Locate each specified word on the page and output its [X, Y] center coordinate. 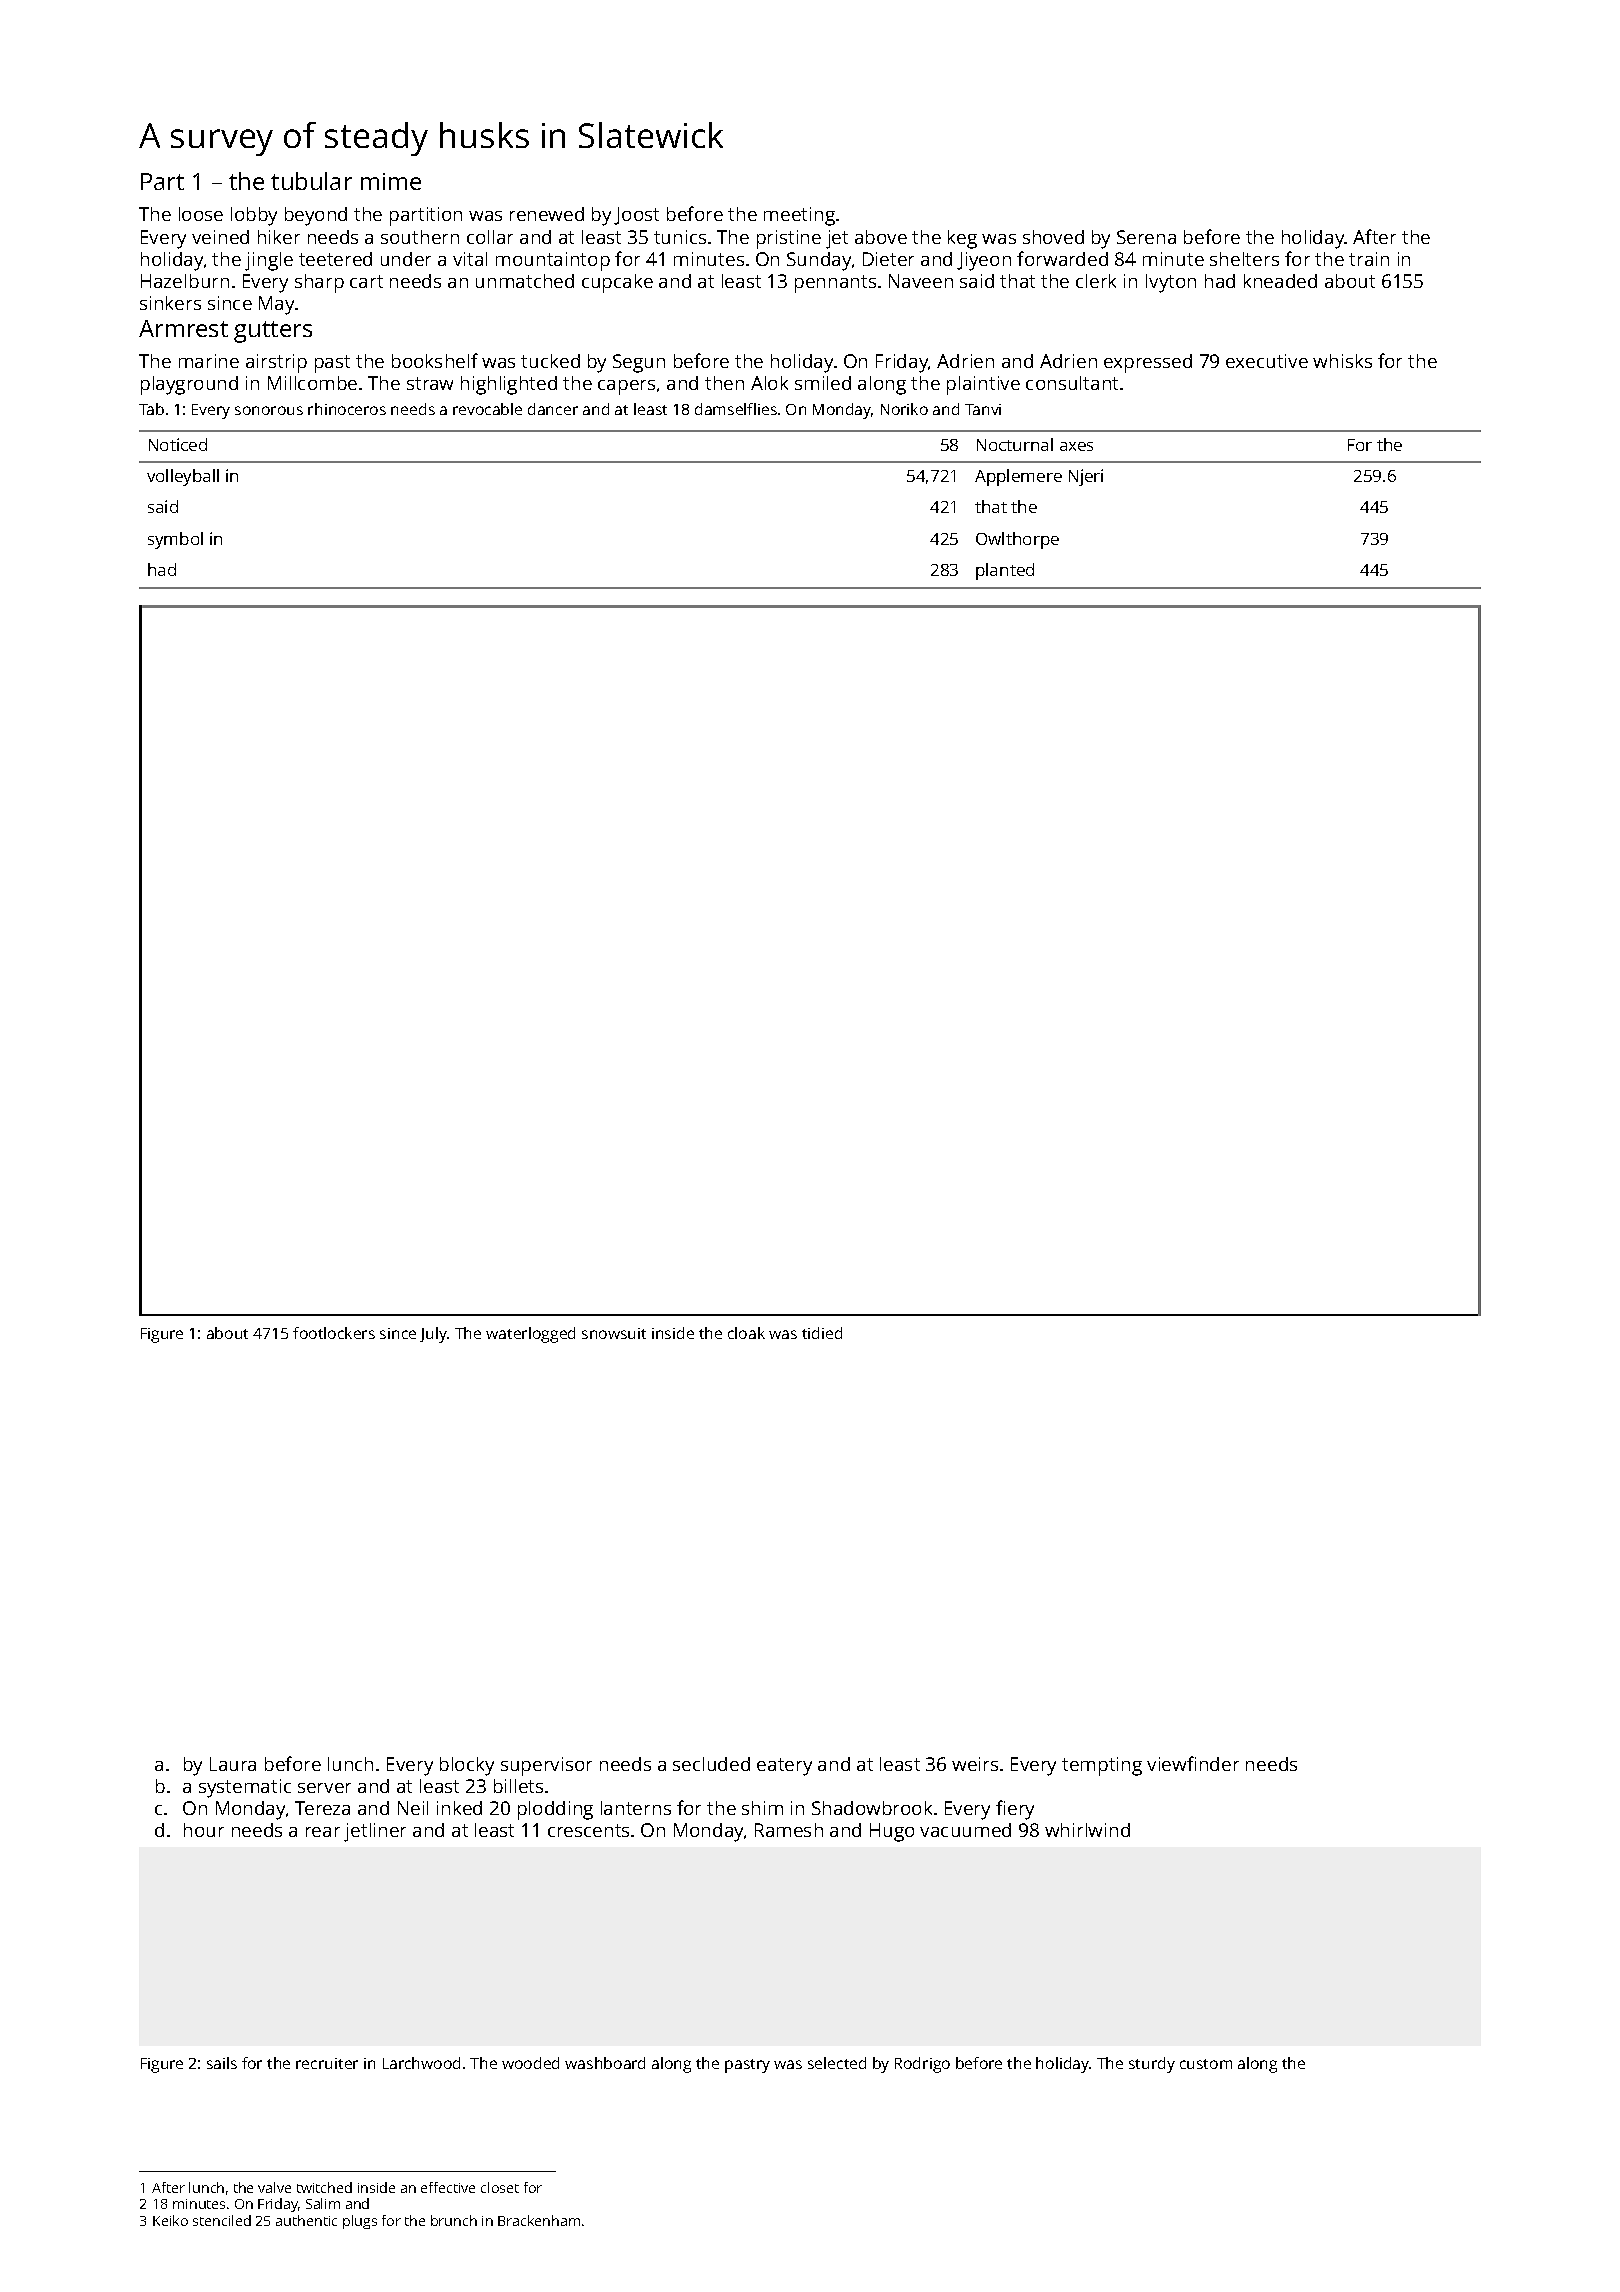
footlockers [334, 1333]
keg [962, 239]
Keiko [170, 2220]
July [434, 1335]
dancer [553, 409]
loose [201, 214]
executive [1267, 361]
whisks [1342, 361]
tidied [822, 1333]
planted [1005, 571]
